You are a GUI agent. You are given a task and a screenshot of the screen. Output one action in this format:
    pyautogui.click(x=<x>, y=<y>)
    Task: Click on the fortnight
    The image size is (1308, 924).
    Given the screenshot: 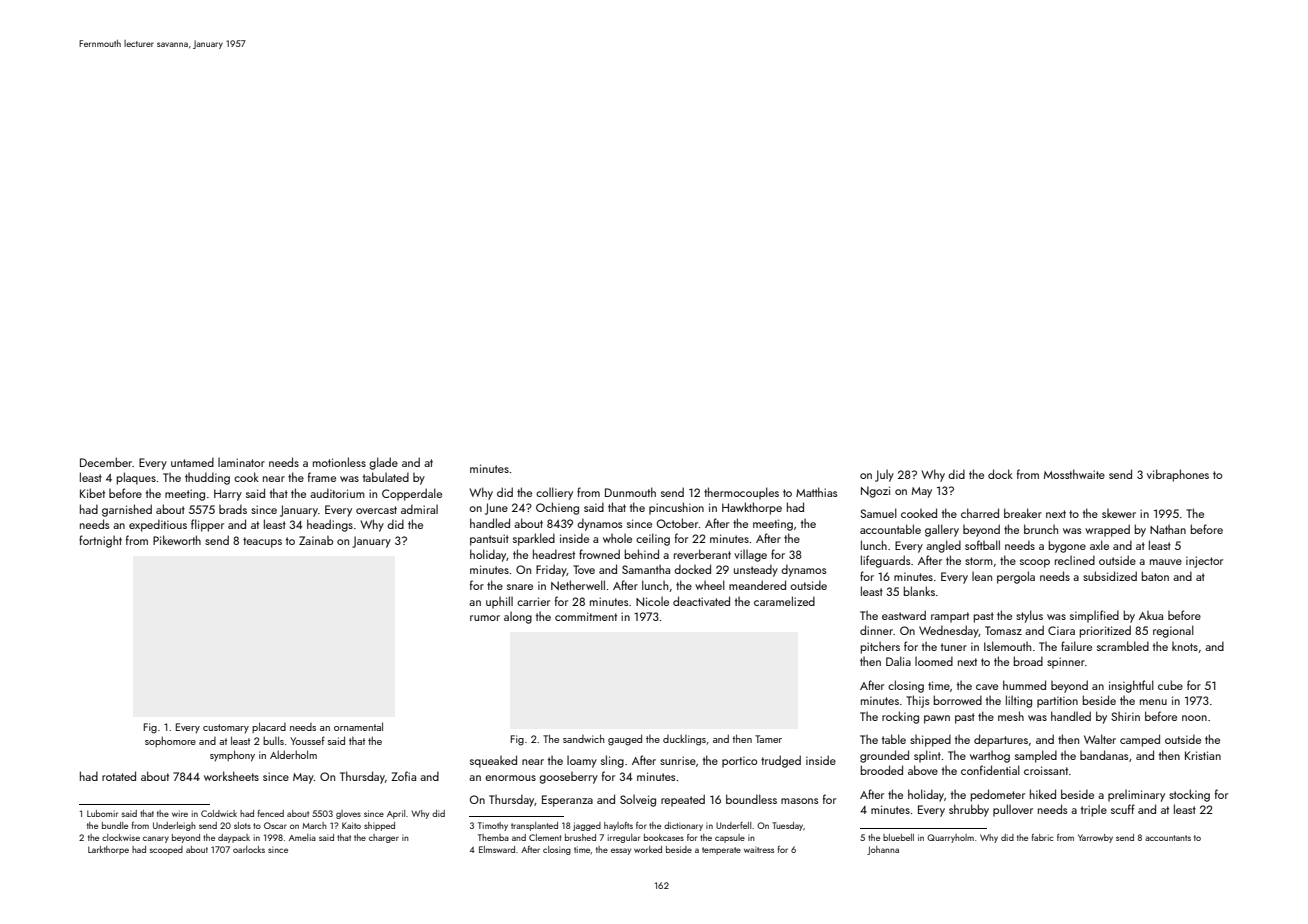 What is the action you would take?
    pyautogui.click(x=100, y=541)
